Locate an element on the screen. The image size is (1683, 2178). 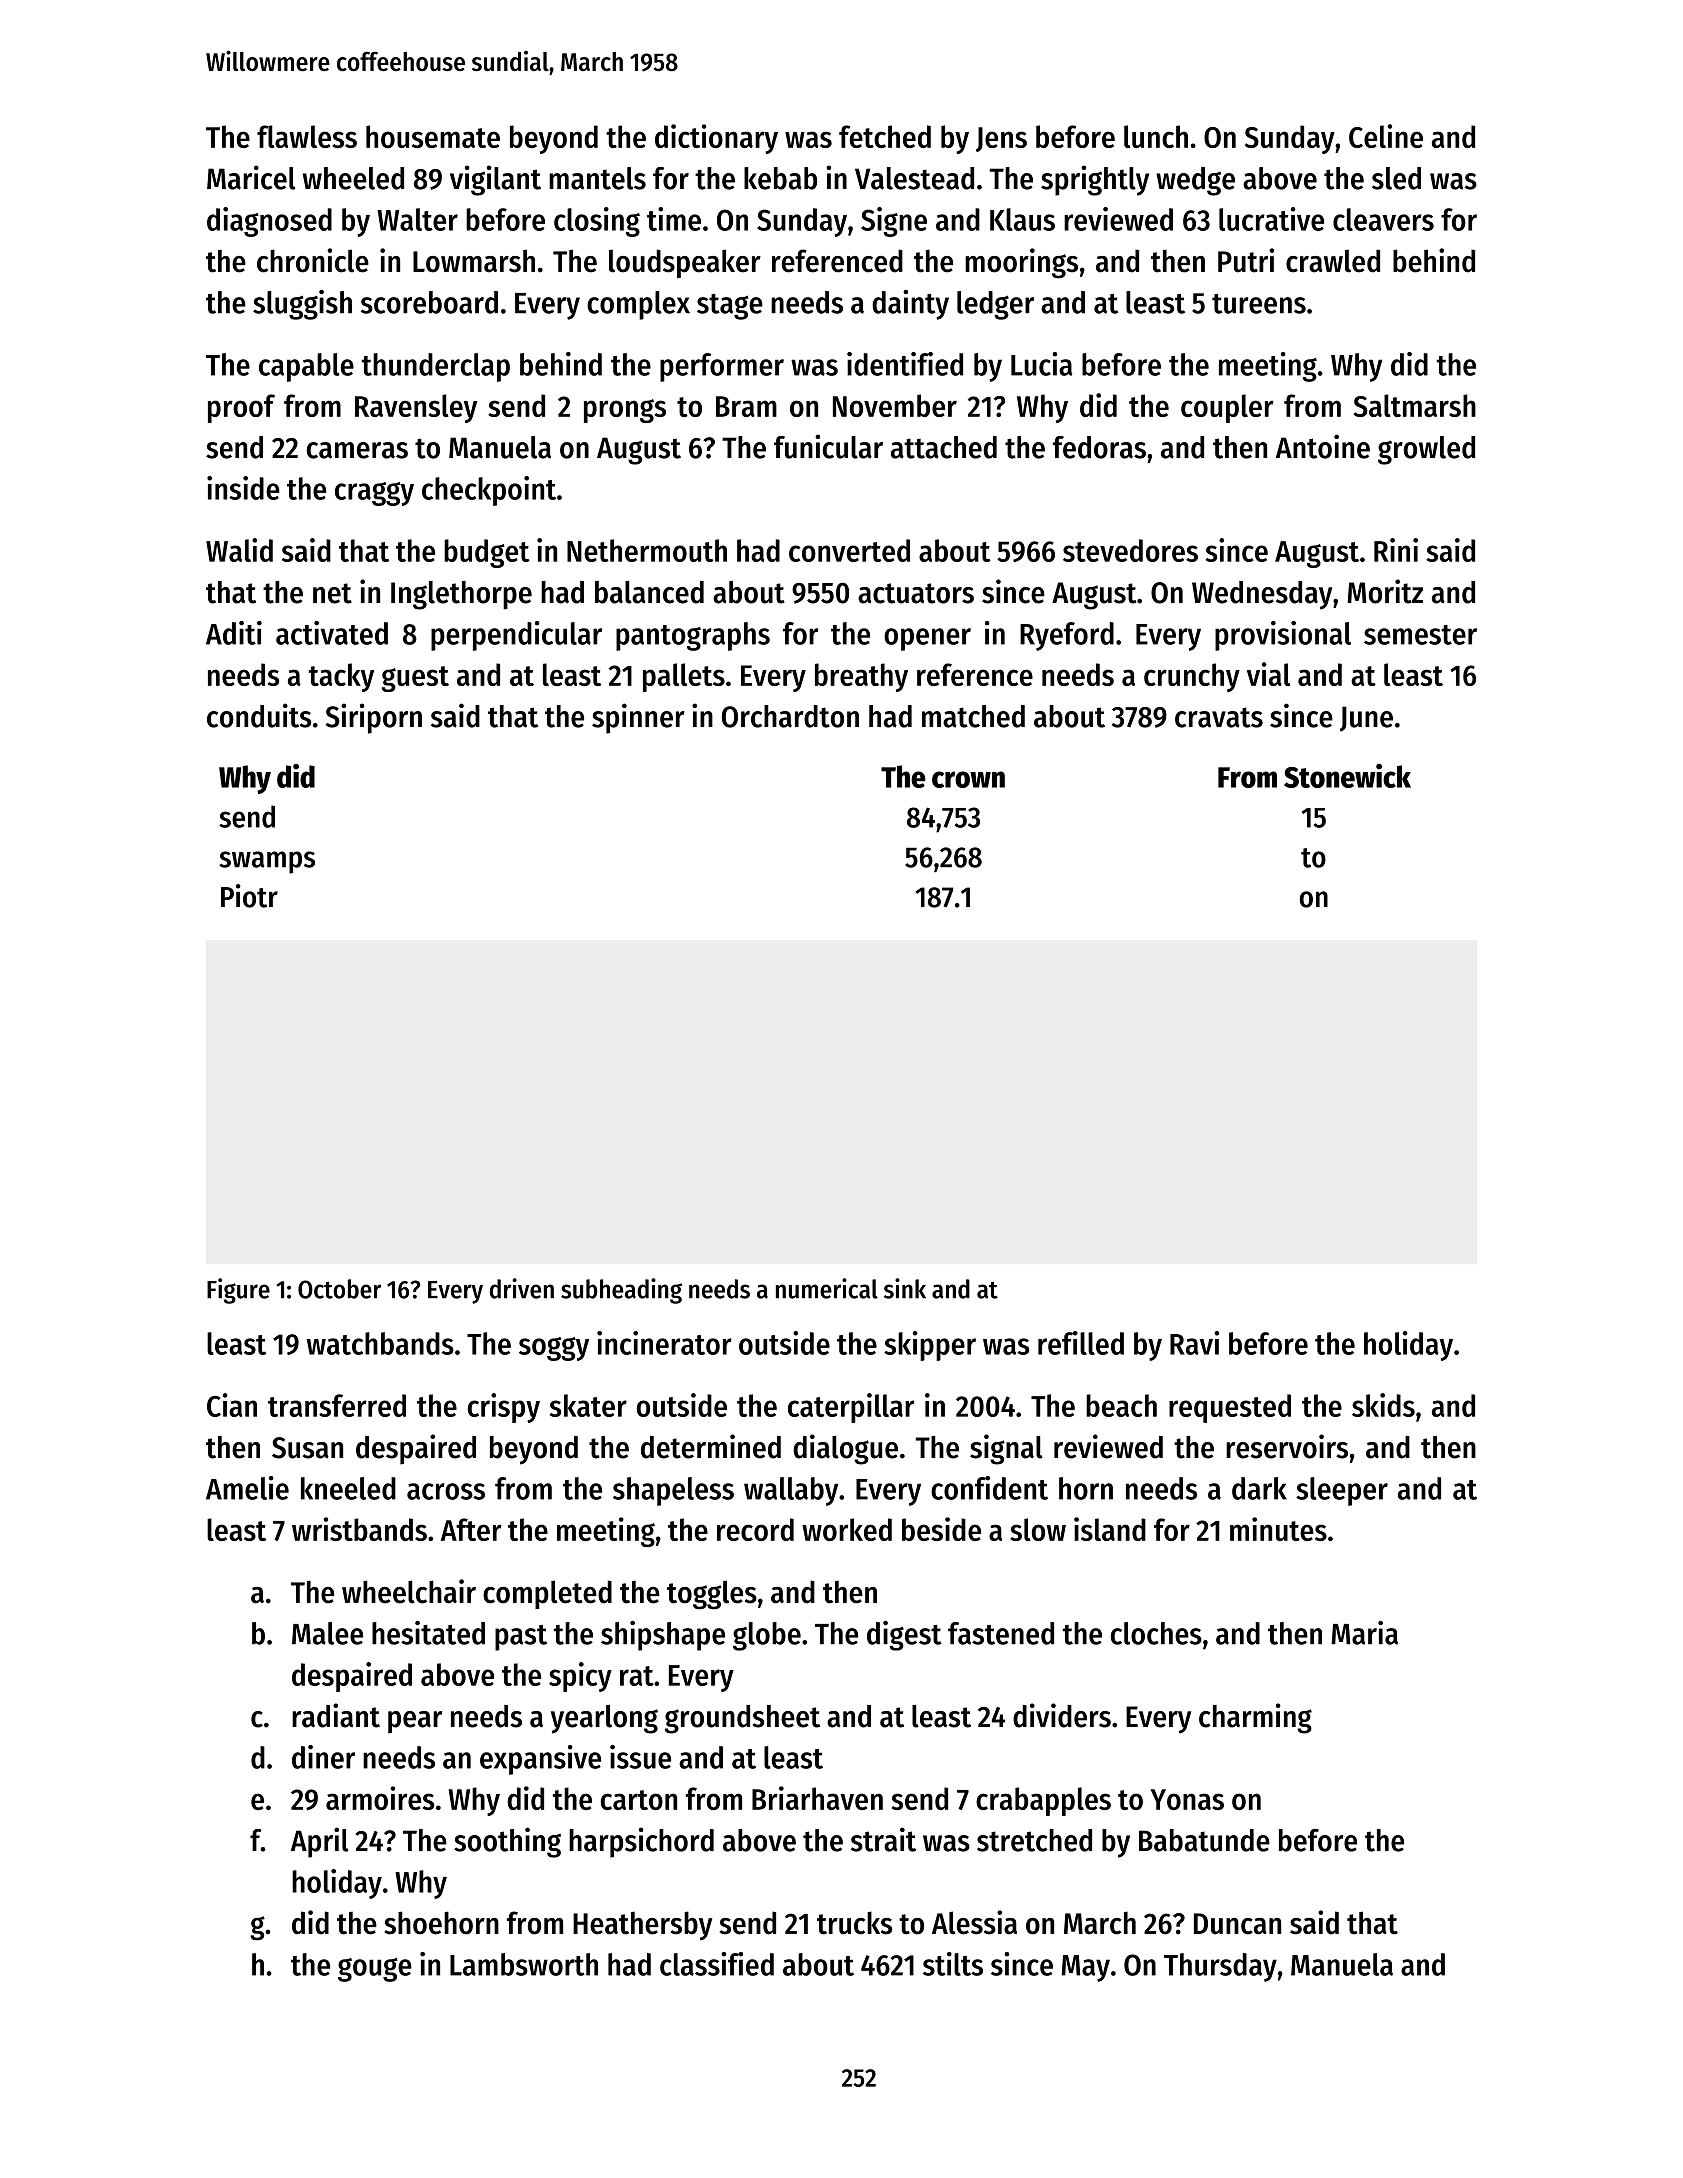
Siriporn is located at coordinates (373, 718).
